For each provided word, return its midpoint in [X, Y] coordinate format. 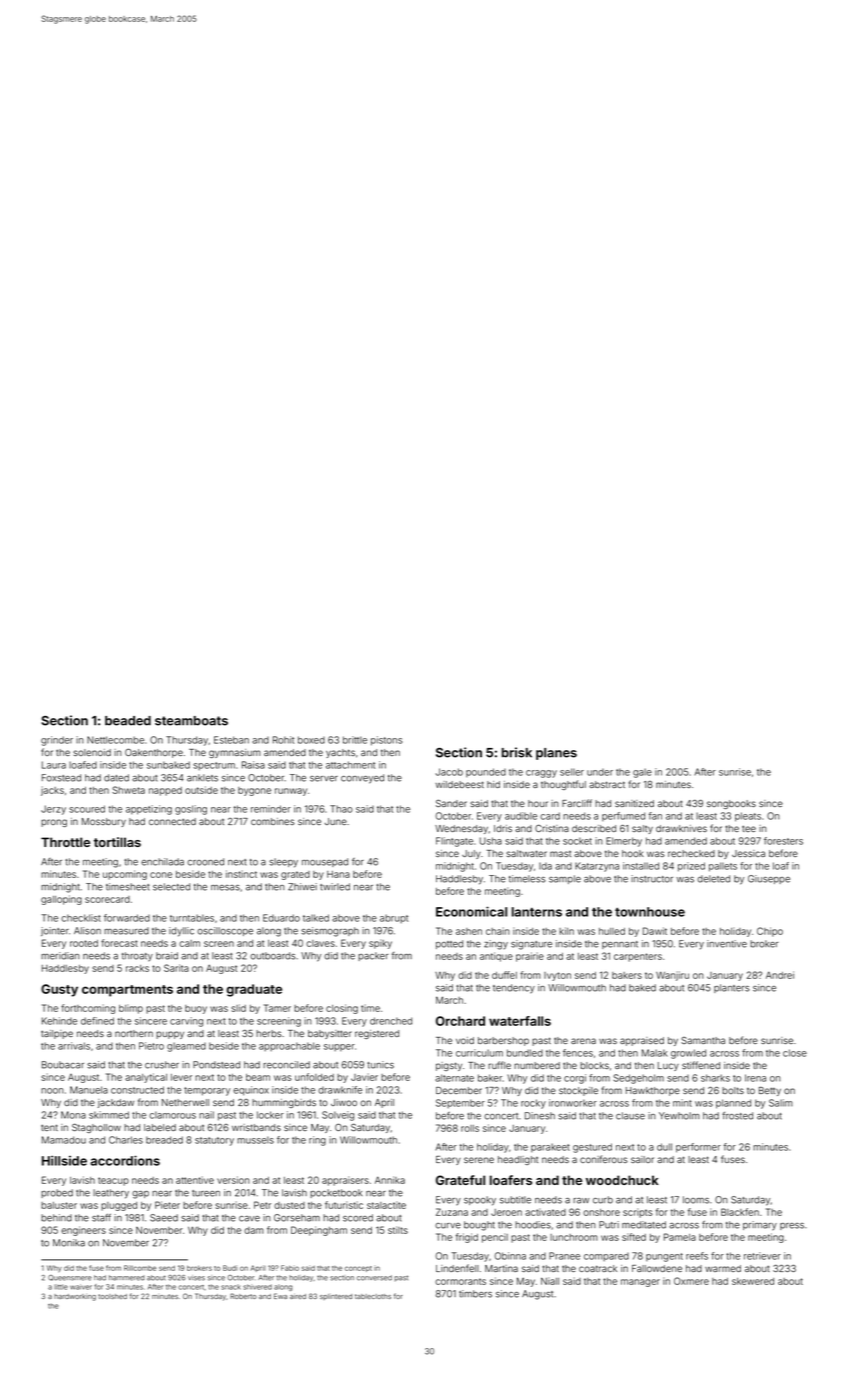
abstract [607, 784]
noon [52, 1091]
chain [498, 931]
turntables [192, 918]
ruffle [499, 1065]
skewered [753, 1281]
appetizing [149, 810]
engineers [83, 1231]
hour [538, 803]
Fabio [290, 1268]
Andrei [780, 975]
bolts [733, 1090]
